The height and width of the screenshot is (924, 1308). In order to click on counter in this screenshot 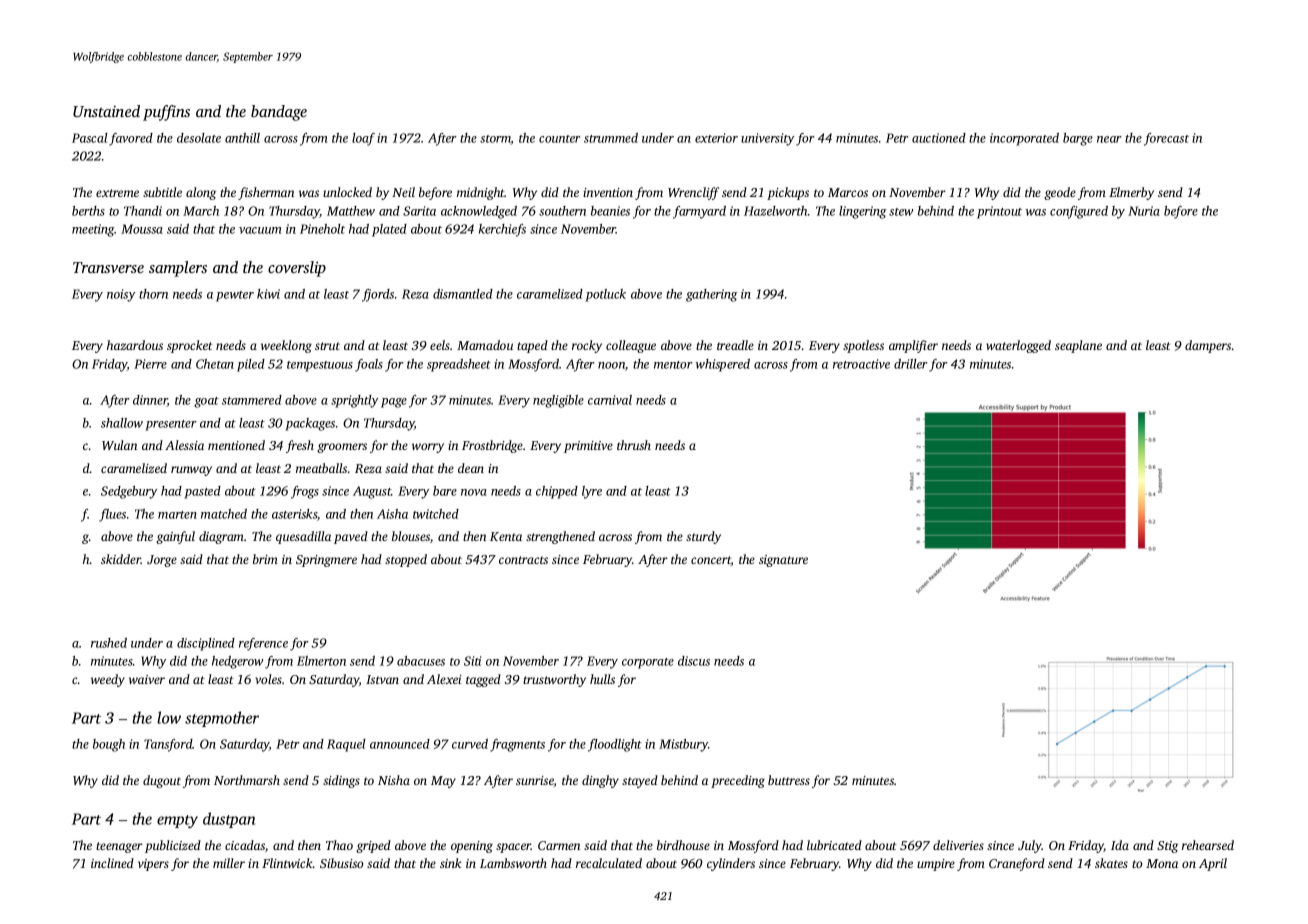, I will do `click(560, 139)`.
